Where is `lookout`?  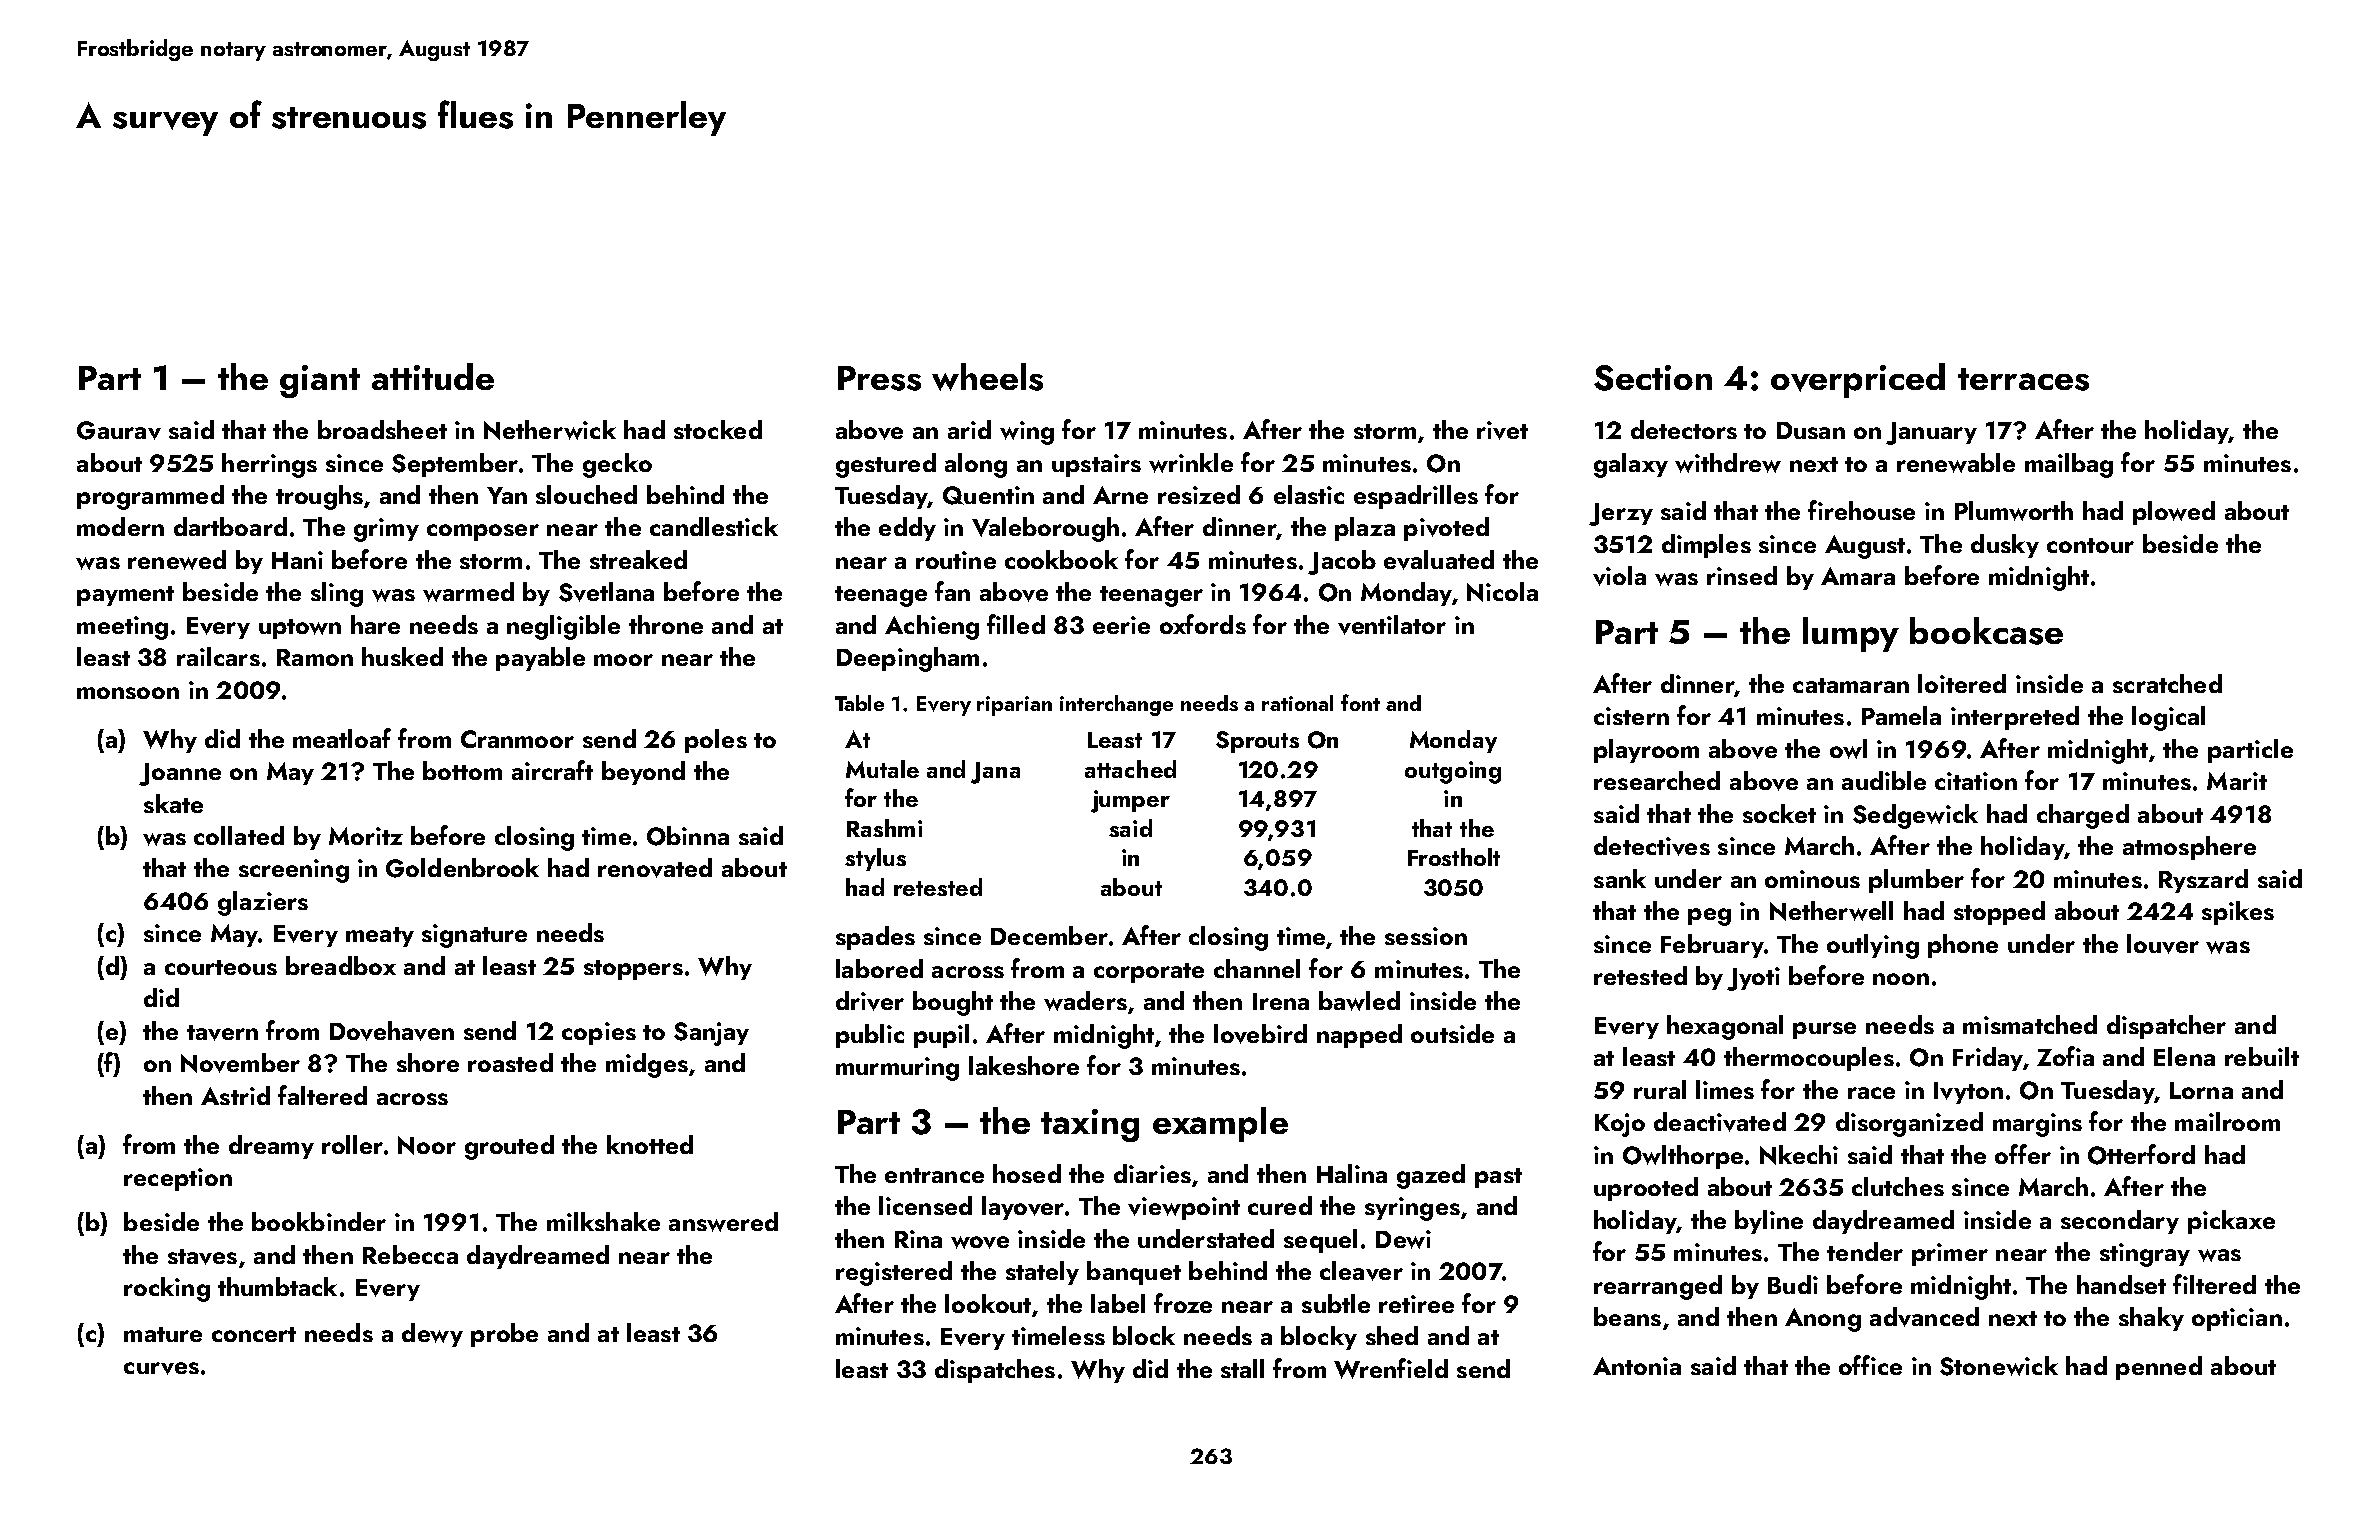 lookout is located at coordinates (988, 1303).
